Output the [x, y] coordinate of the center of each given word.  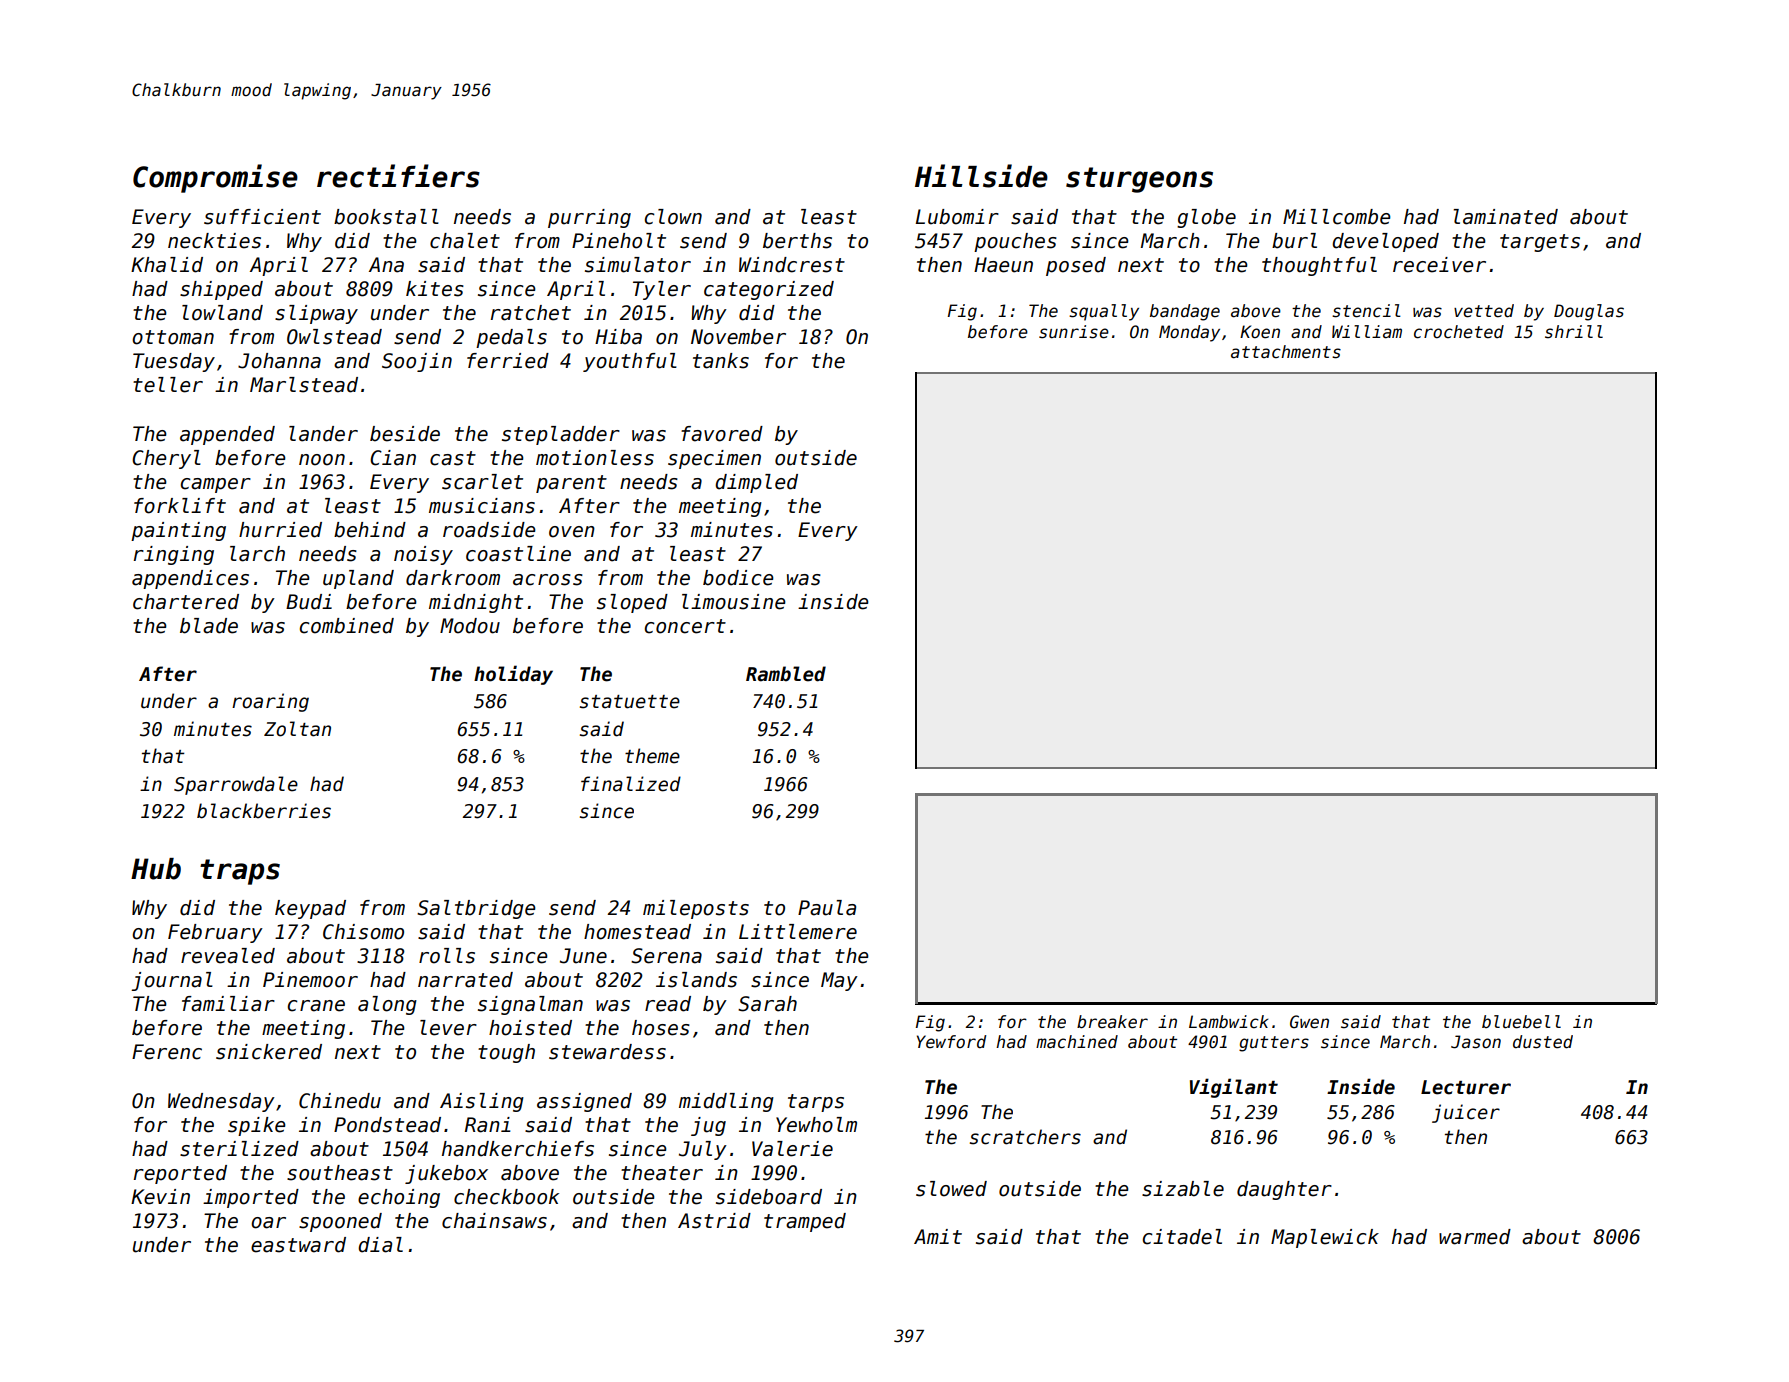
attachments [1286, 352]
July [703, 1150]
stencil [1366, 311]
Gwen [1309, 1022]
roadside [489, 530]
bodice [738, 578]
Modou [470, 626]
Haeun [1003, 265]
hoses [661, 1028]
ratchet [531, 313]
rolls [447, 956]
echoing [399, 1198]
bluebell [1521, 1022]
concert [685, 626]
